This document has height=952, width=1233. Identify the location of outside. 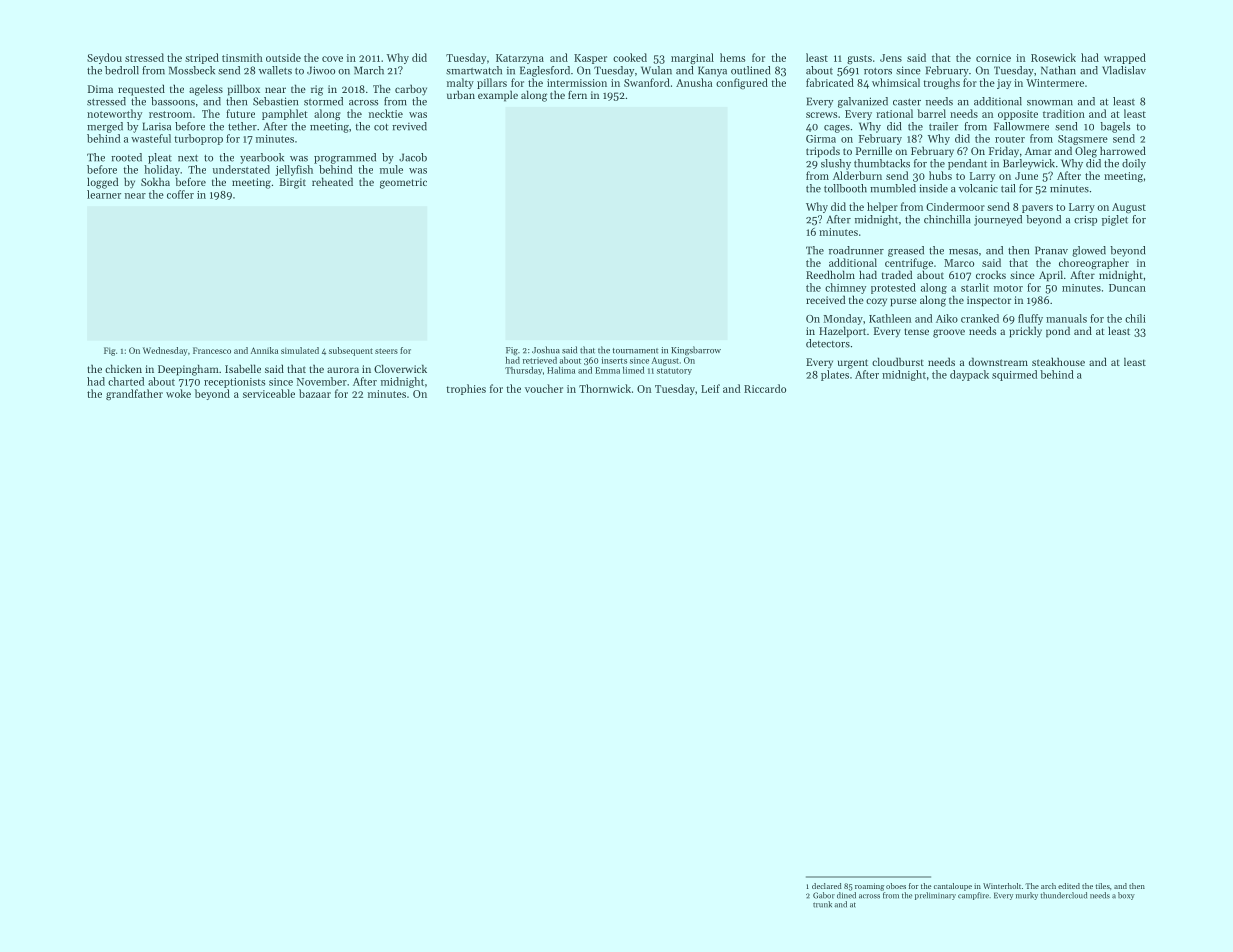
(283, 57).
